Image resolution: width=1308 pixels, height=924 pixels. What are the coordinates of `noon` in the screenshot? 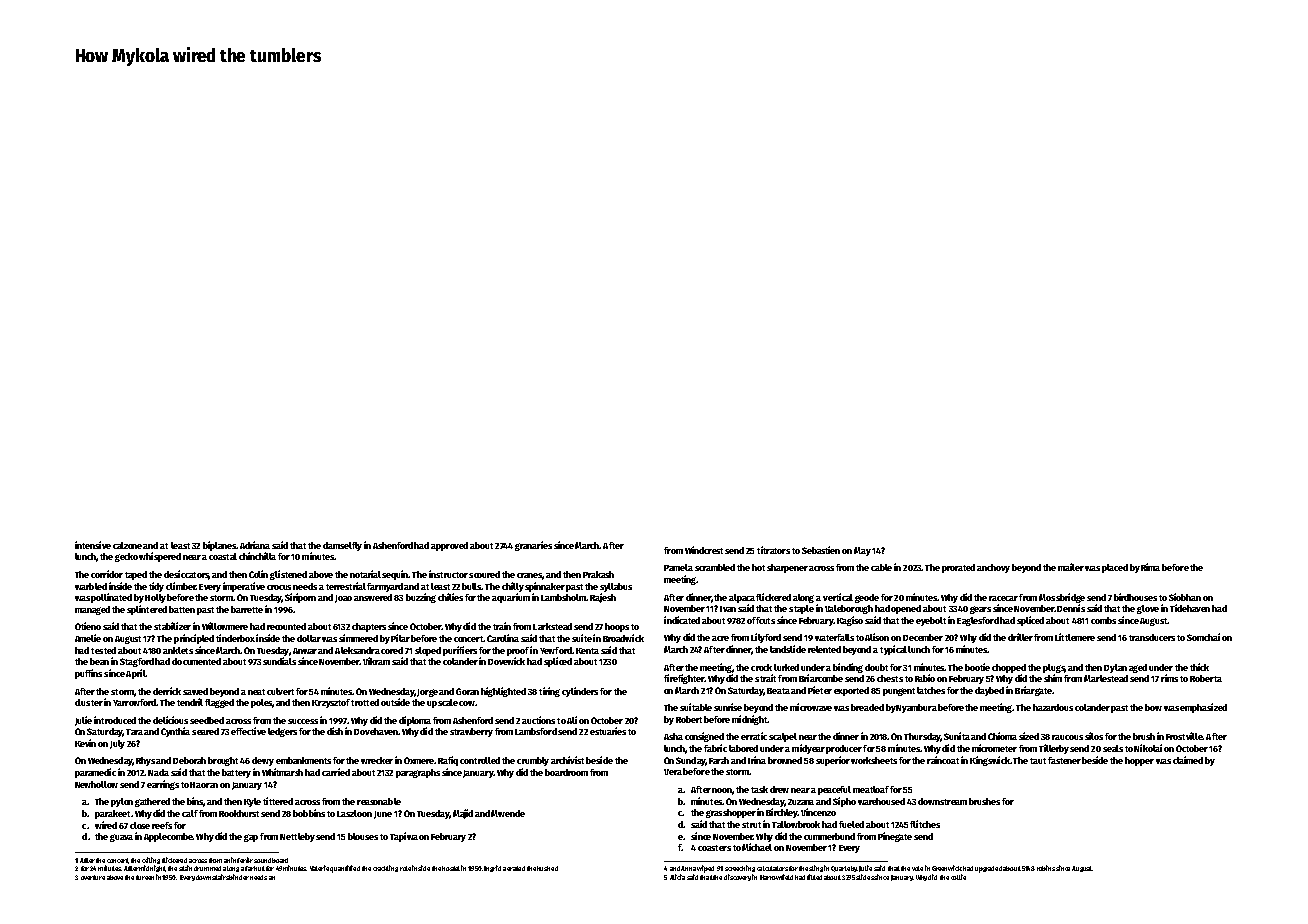 It's located at (722, 790).
